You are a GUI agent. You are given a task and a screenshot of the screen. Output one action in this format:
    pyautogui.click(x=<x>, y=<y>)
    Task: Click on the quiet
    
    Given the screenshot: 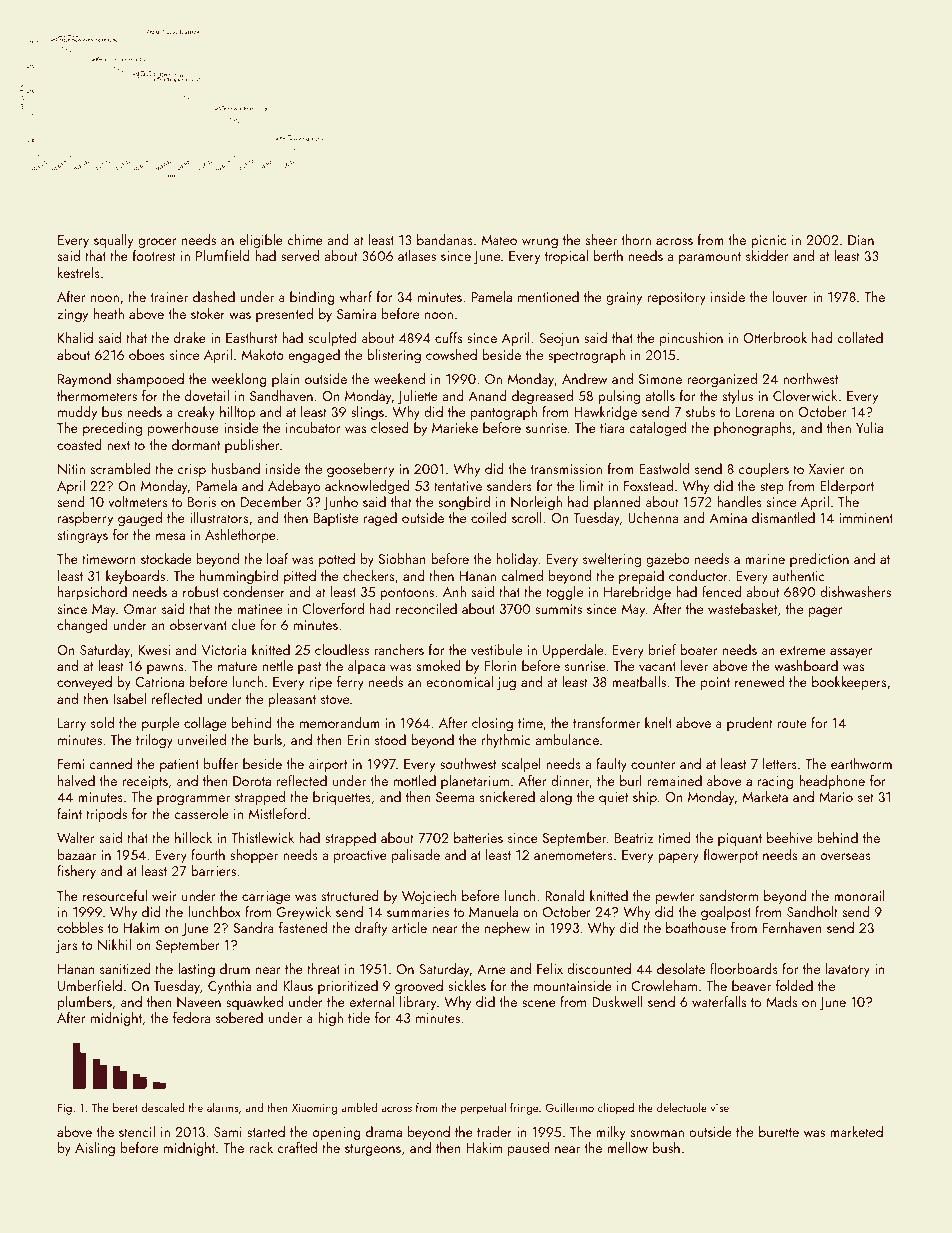 What is the action you would take?
    pyautogui.click(x=613, y=798)
